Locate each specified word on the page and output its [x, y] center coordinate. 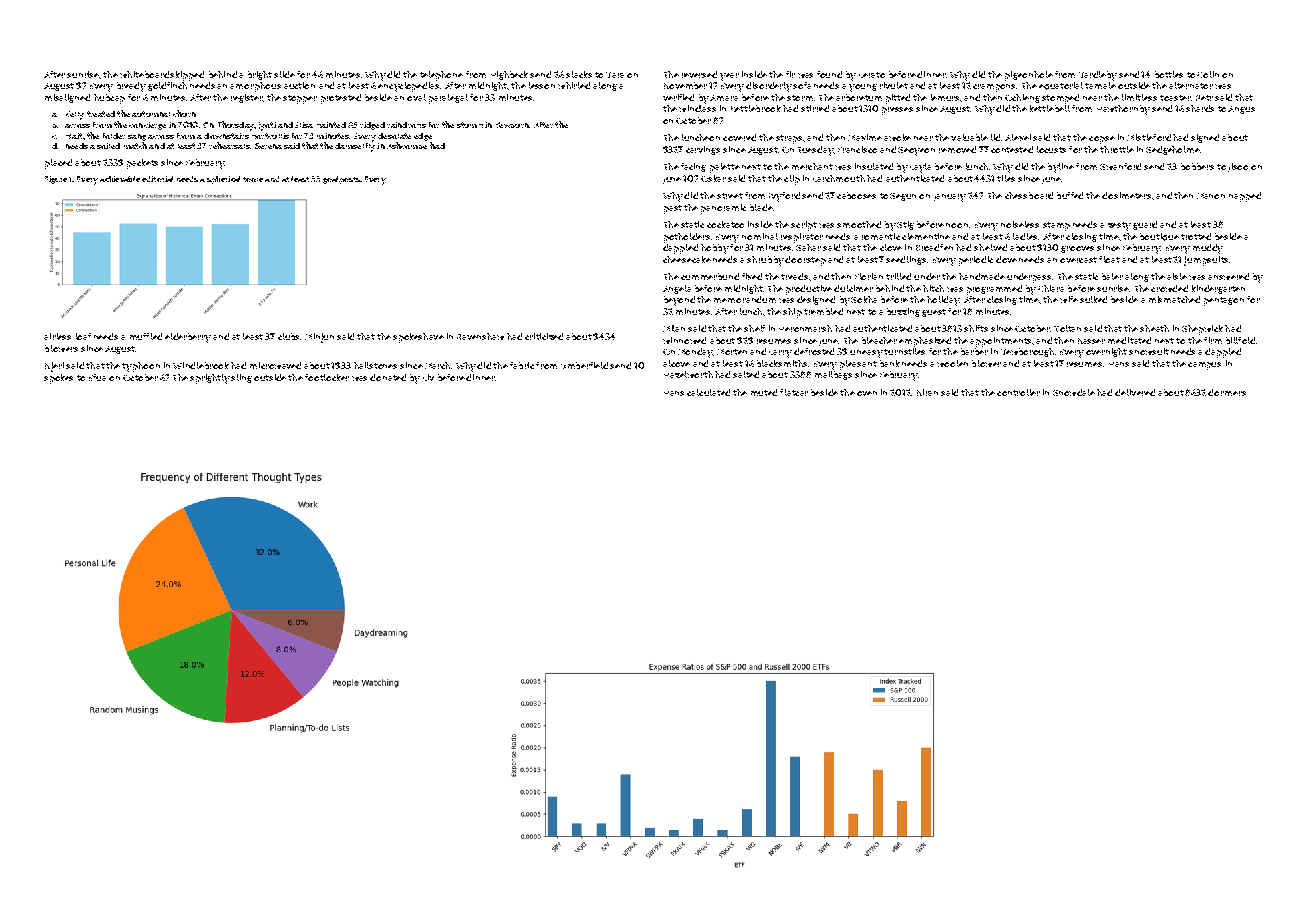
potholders [687, 238]
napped [1245, 197]
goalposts [341, 180]
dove [1006, 259]
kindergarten [1218, 289]
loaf [83, 336]
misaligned [67, 98]
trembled [823, 311]
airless [57, 336]
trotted [1196, 236]
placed [58, 164]
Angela [677, 289]
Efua [97, 377]
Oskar [713, 178]
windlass [697, 108]
